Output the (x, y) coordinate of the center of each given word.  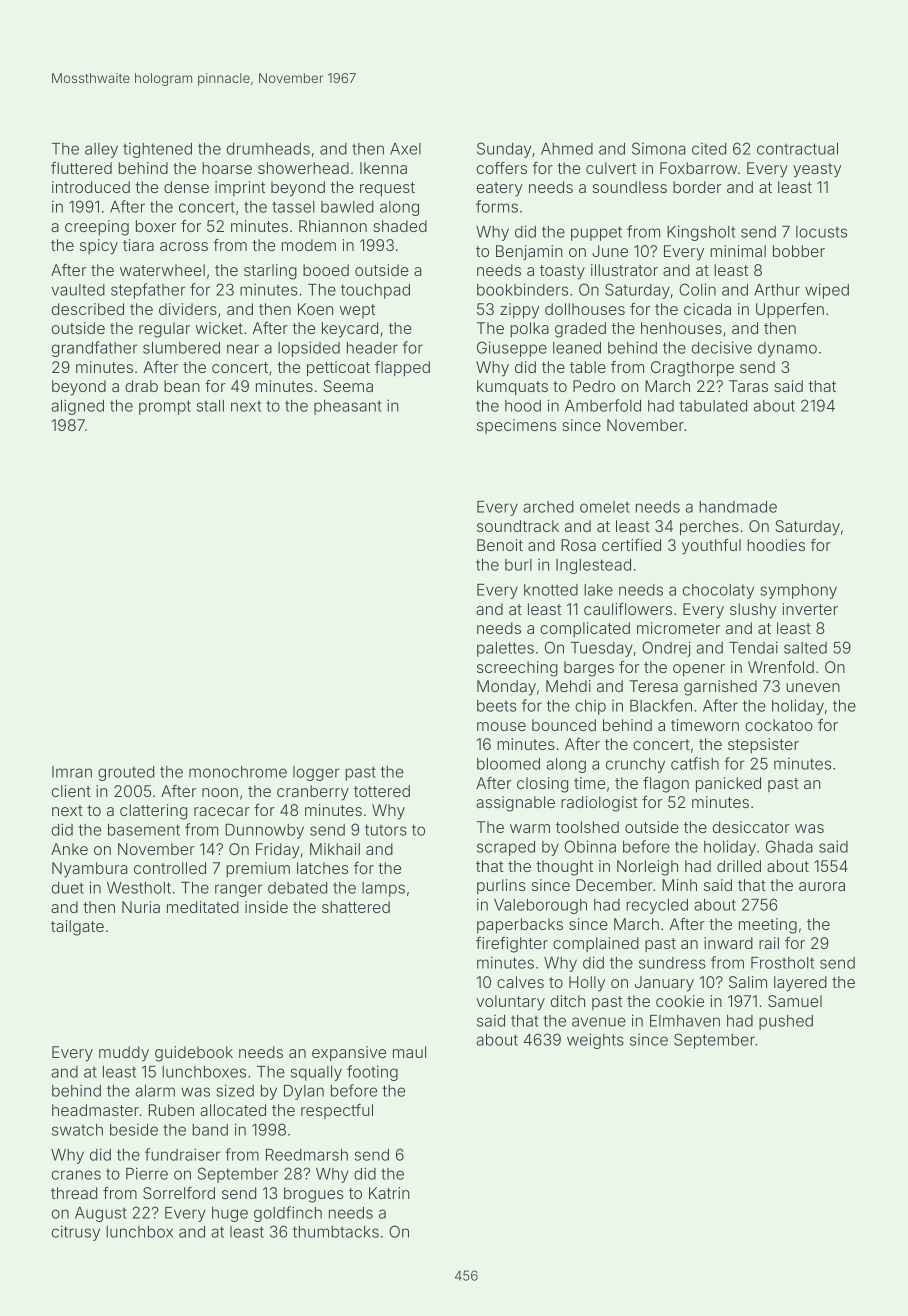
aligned (77, 407)
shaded (400, 226)
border (697, 187)
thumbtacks (336, 1232)
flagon (666, 785)
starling (270, 272)
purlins (501, 886)
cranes (76, 1175)
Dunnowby (264, 831)
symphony (798, 591)
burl (518, 565)
